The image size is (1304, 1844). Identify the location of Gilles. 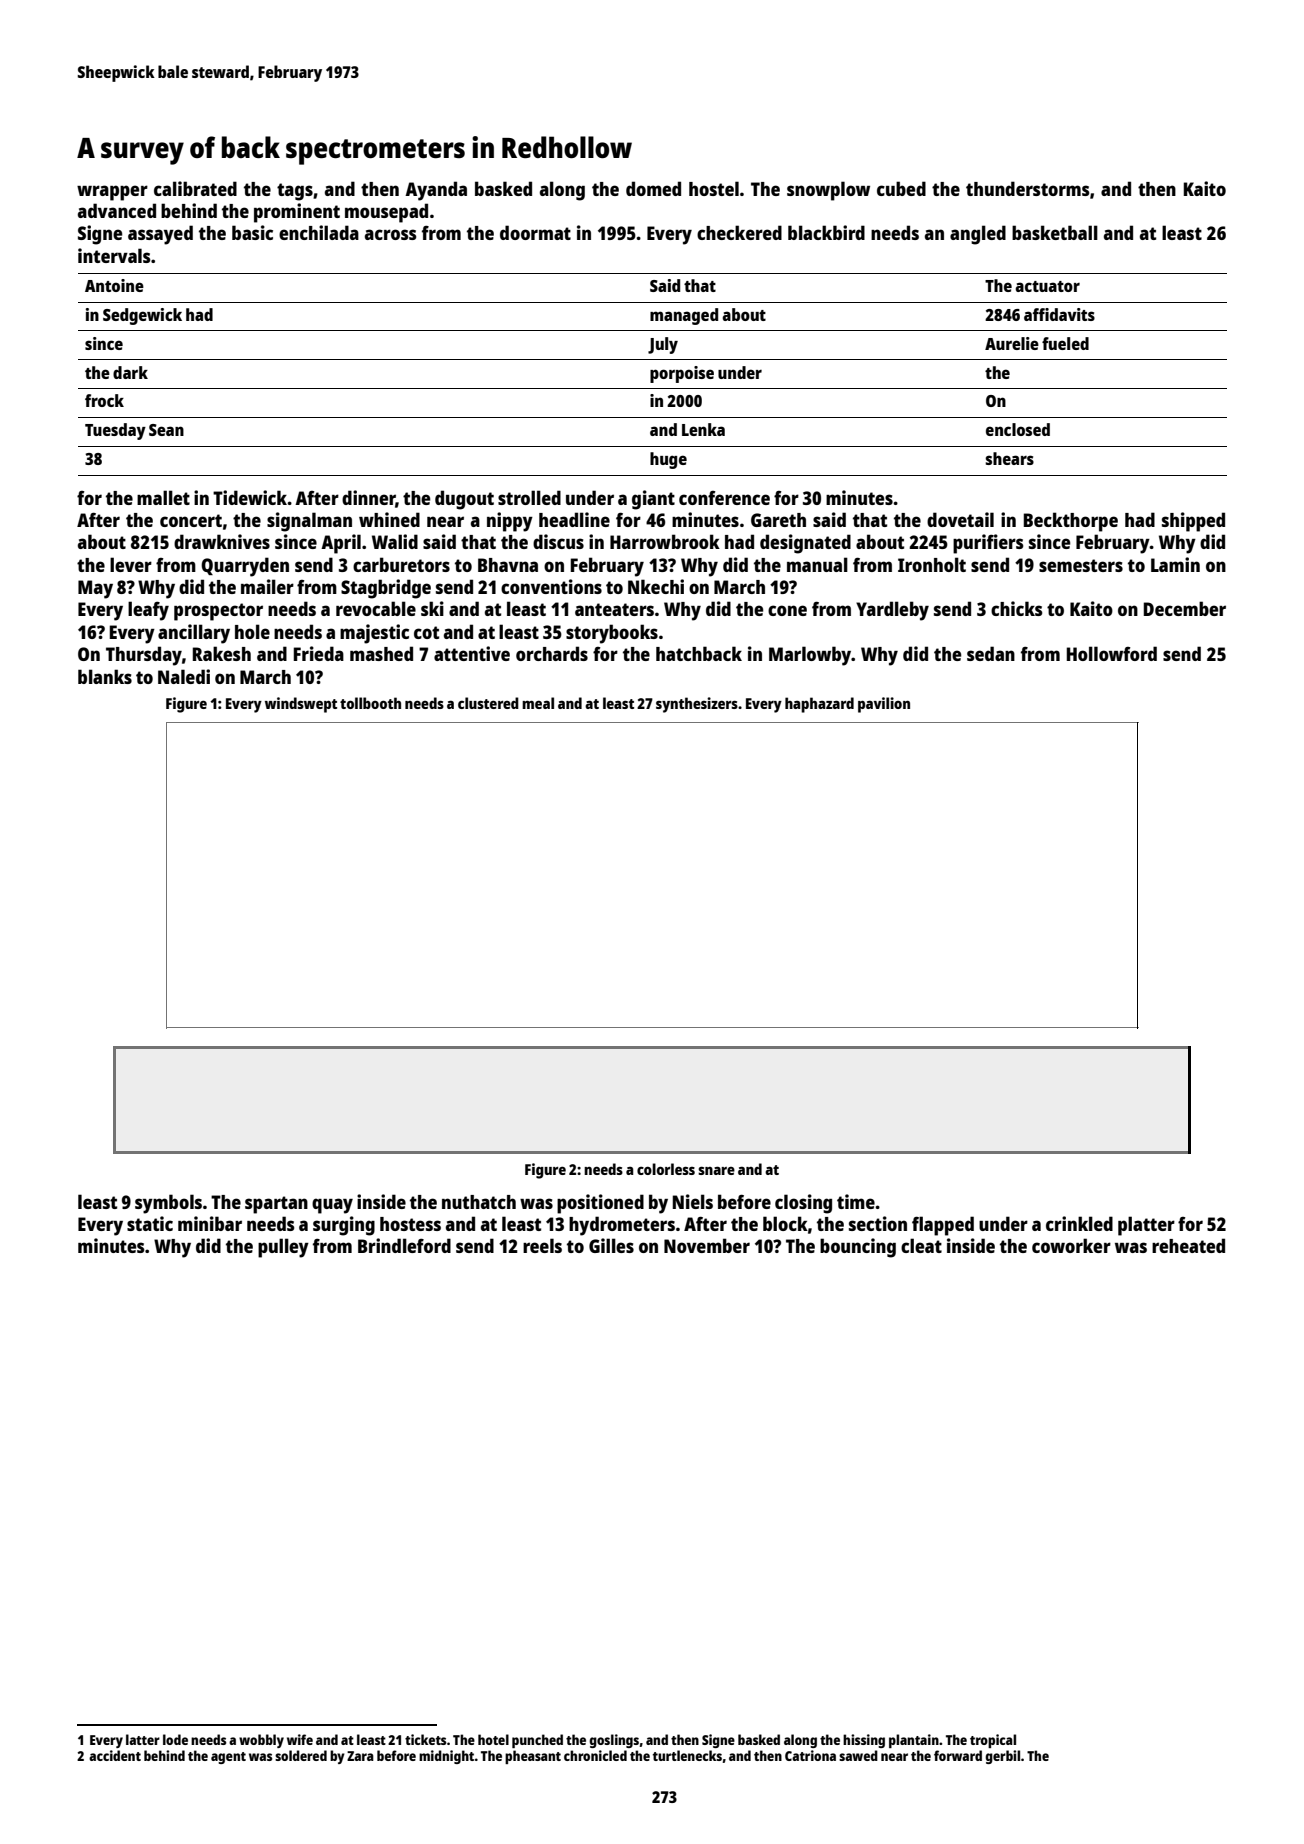
(611, 1245).
